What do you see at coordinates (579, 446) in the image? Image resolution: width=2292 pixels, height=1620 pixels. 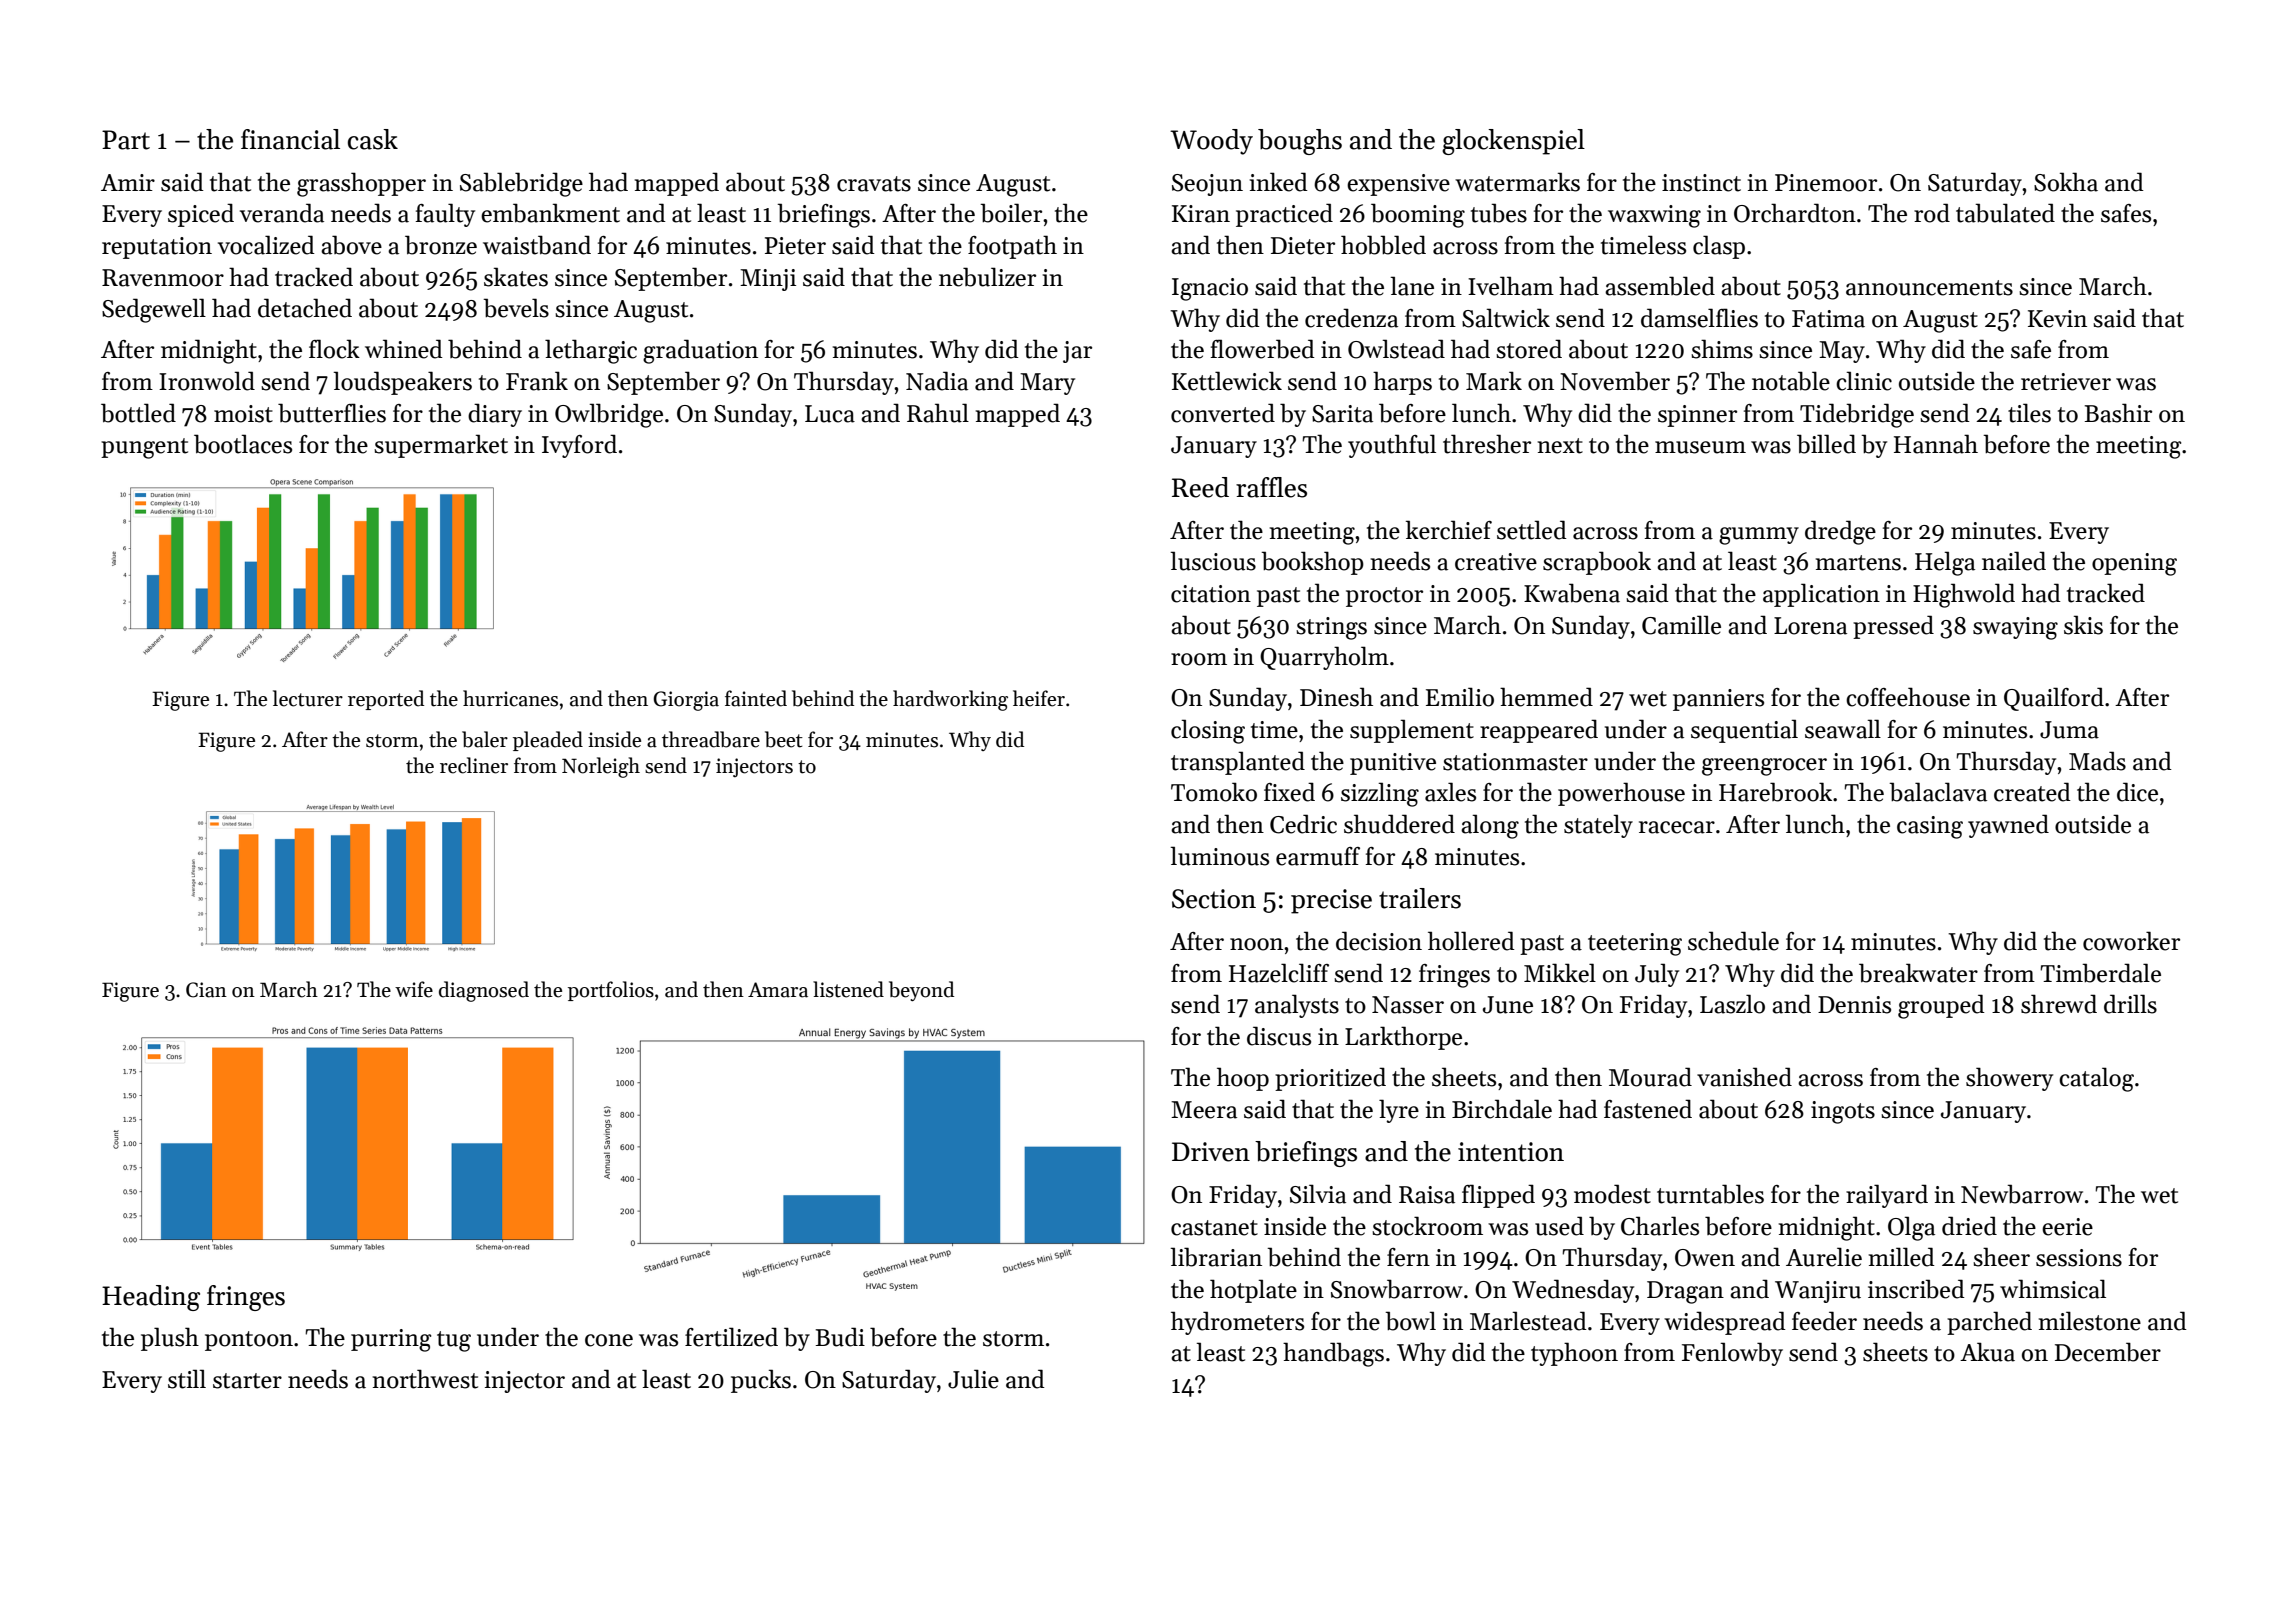 I see `Ivyford` at bounding box center [579, 446].
